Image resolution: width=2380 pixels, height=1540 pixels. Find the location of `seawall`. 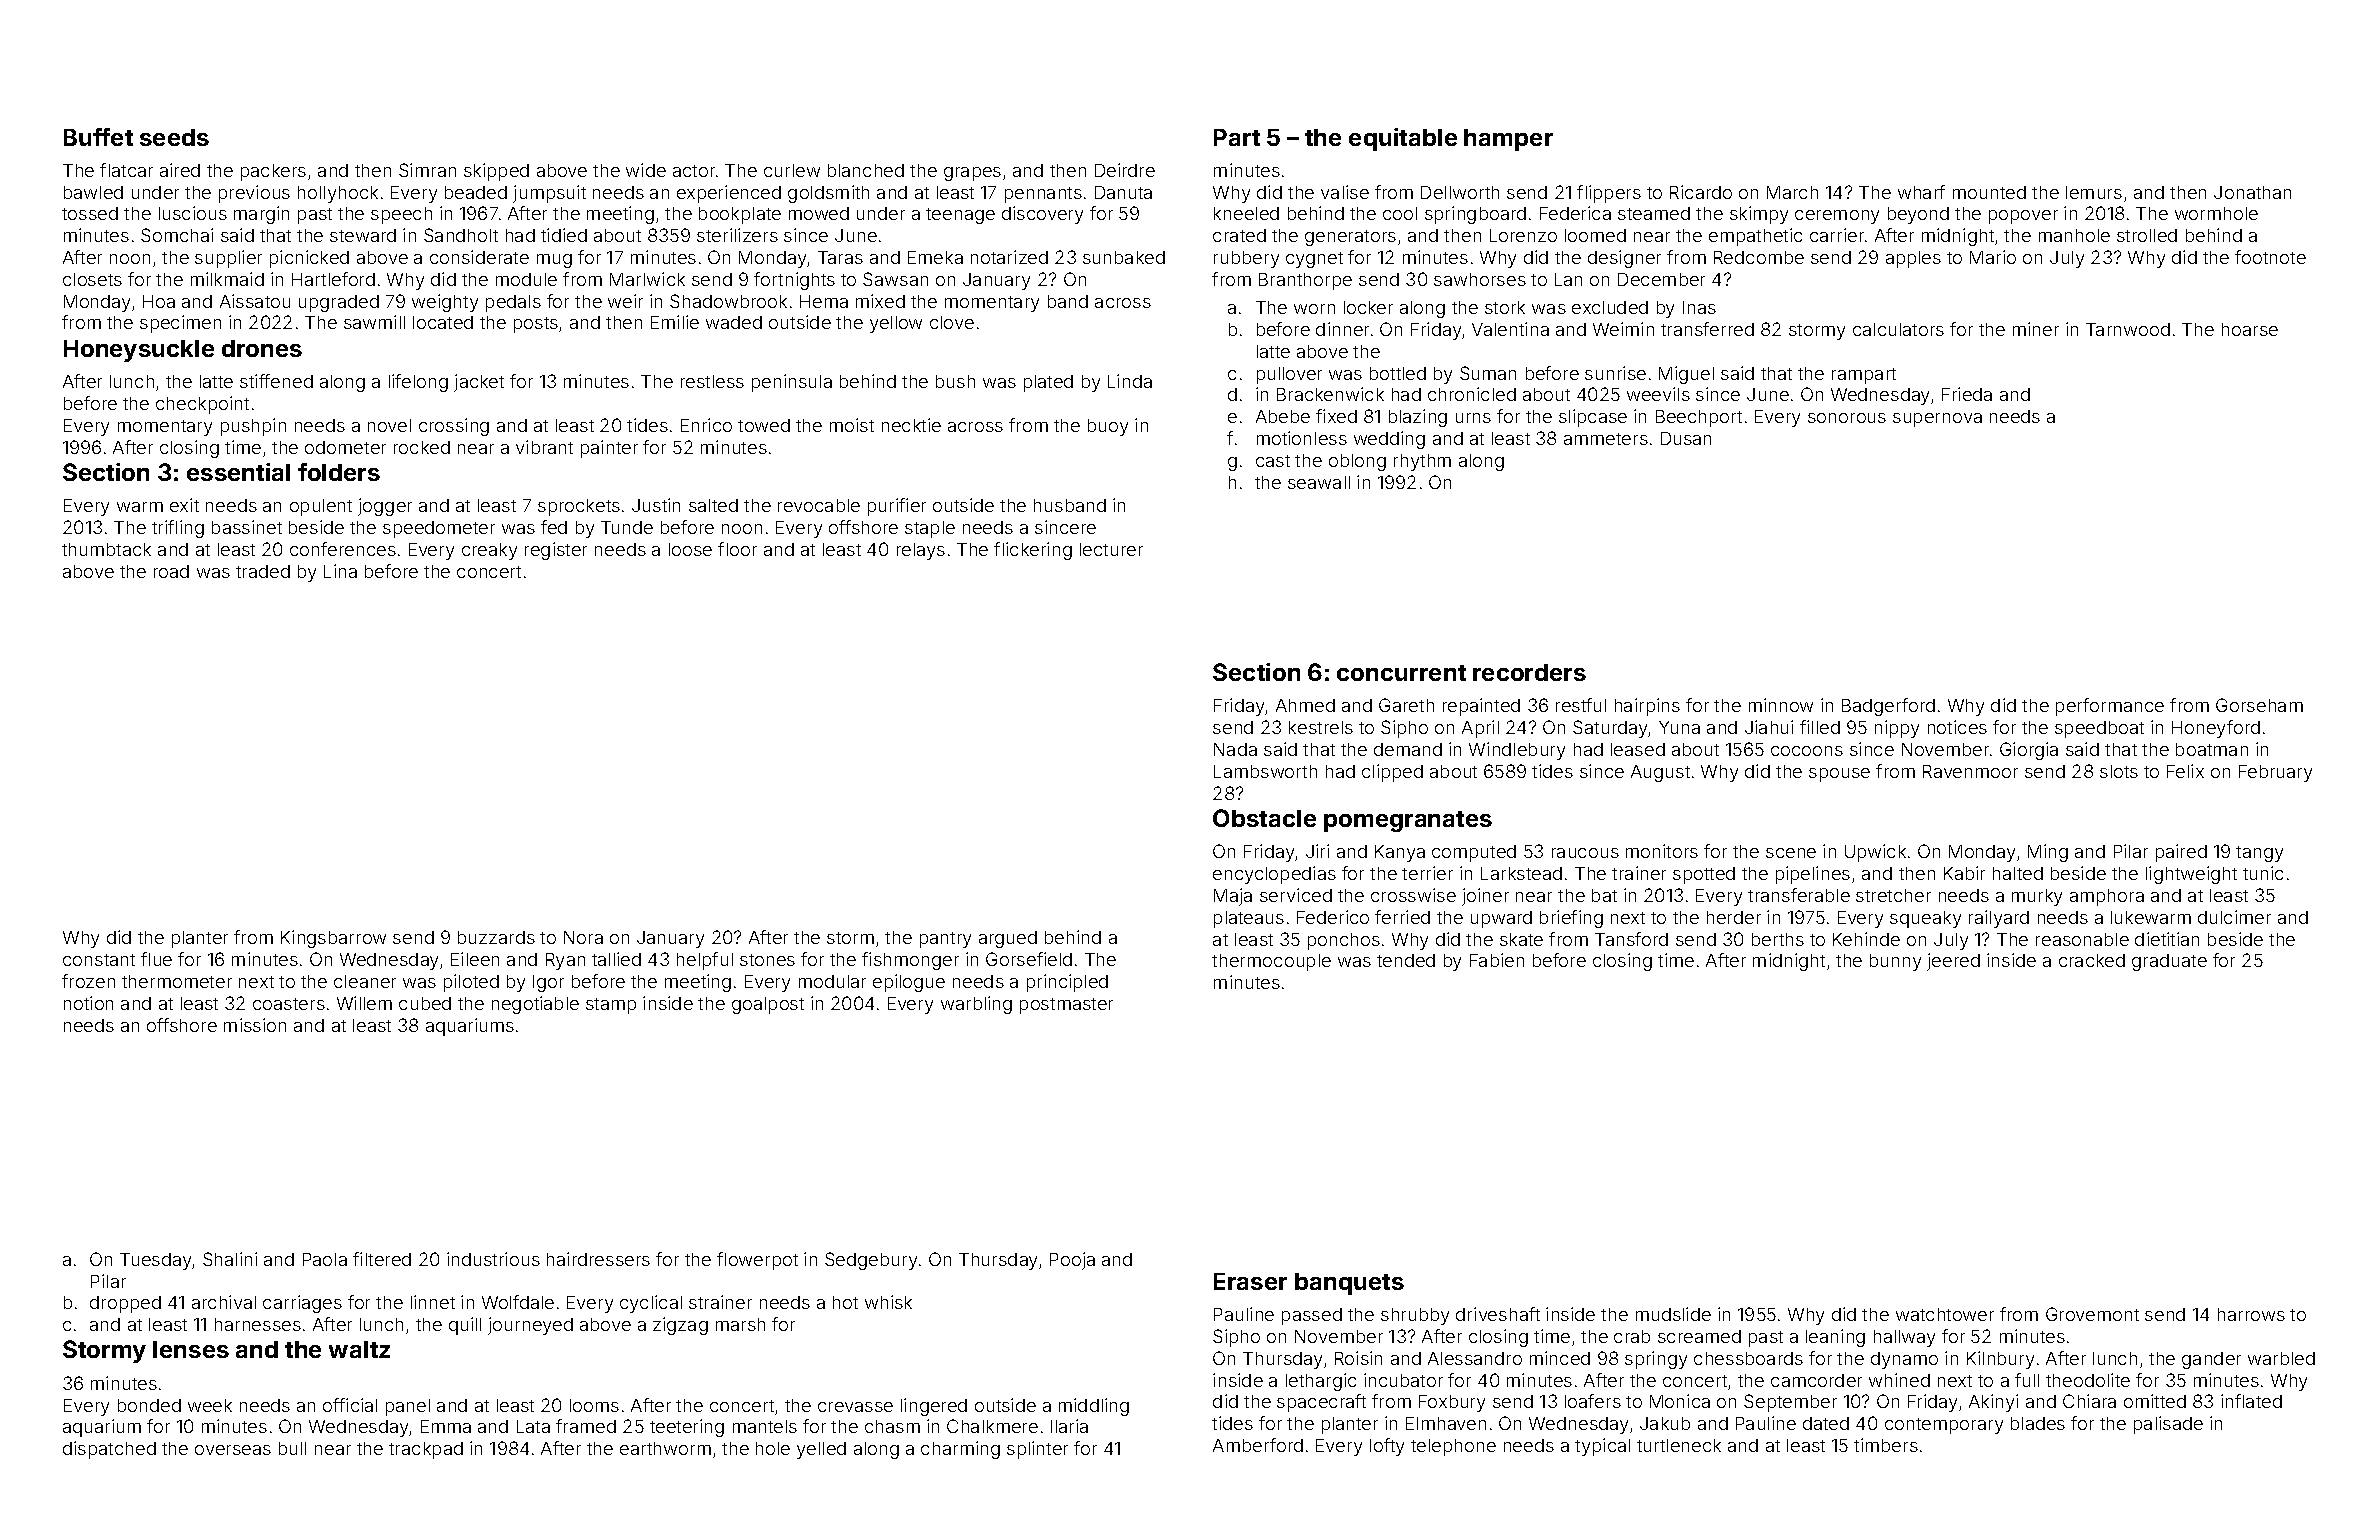

seawall is located at coordinates (1319, 482).
